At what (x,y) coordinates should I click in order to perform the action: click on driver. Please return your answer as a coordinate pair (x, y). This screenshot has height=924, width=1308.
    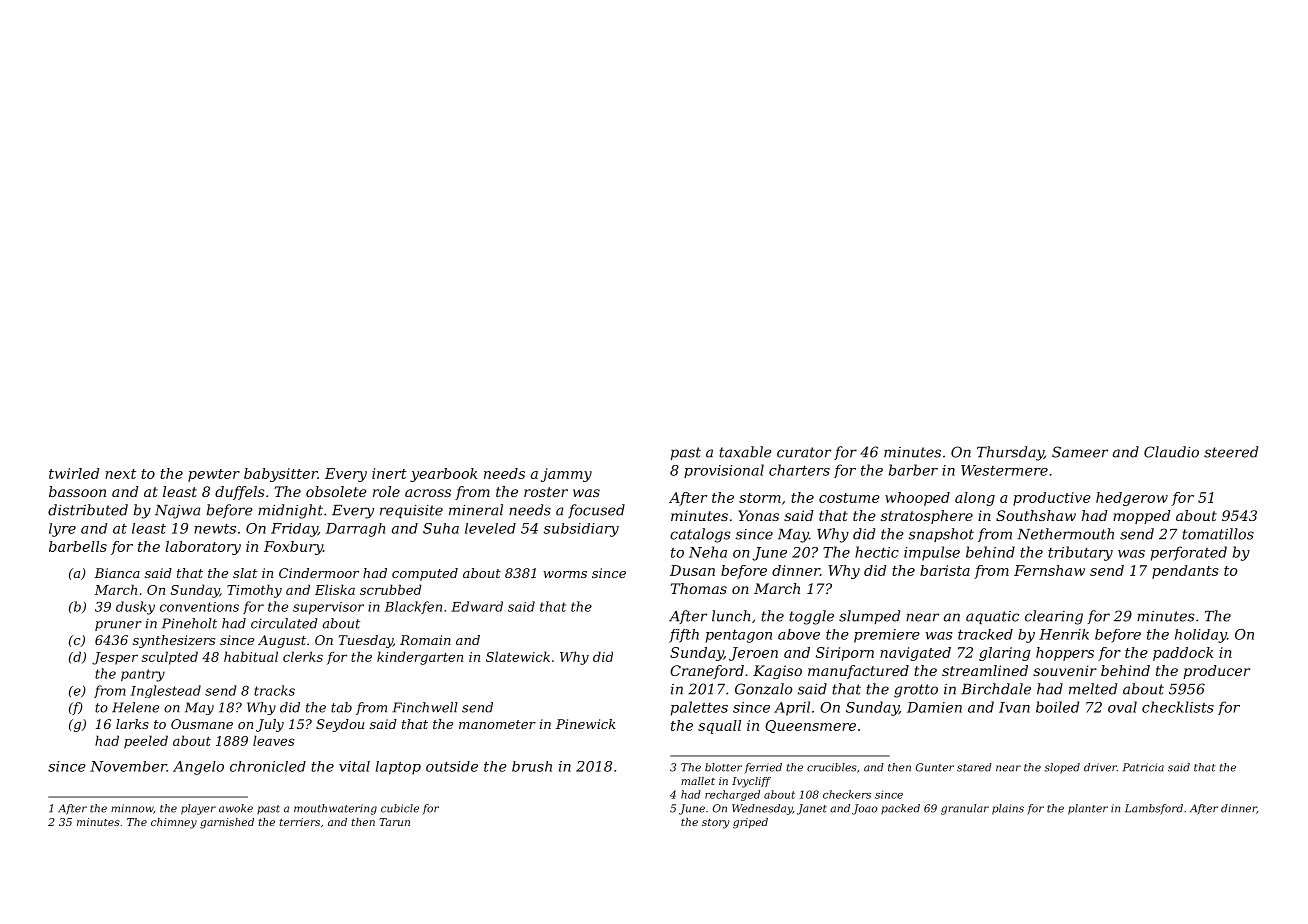
    Looking at the image, I should click on (1100, 767).
